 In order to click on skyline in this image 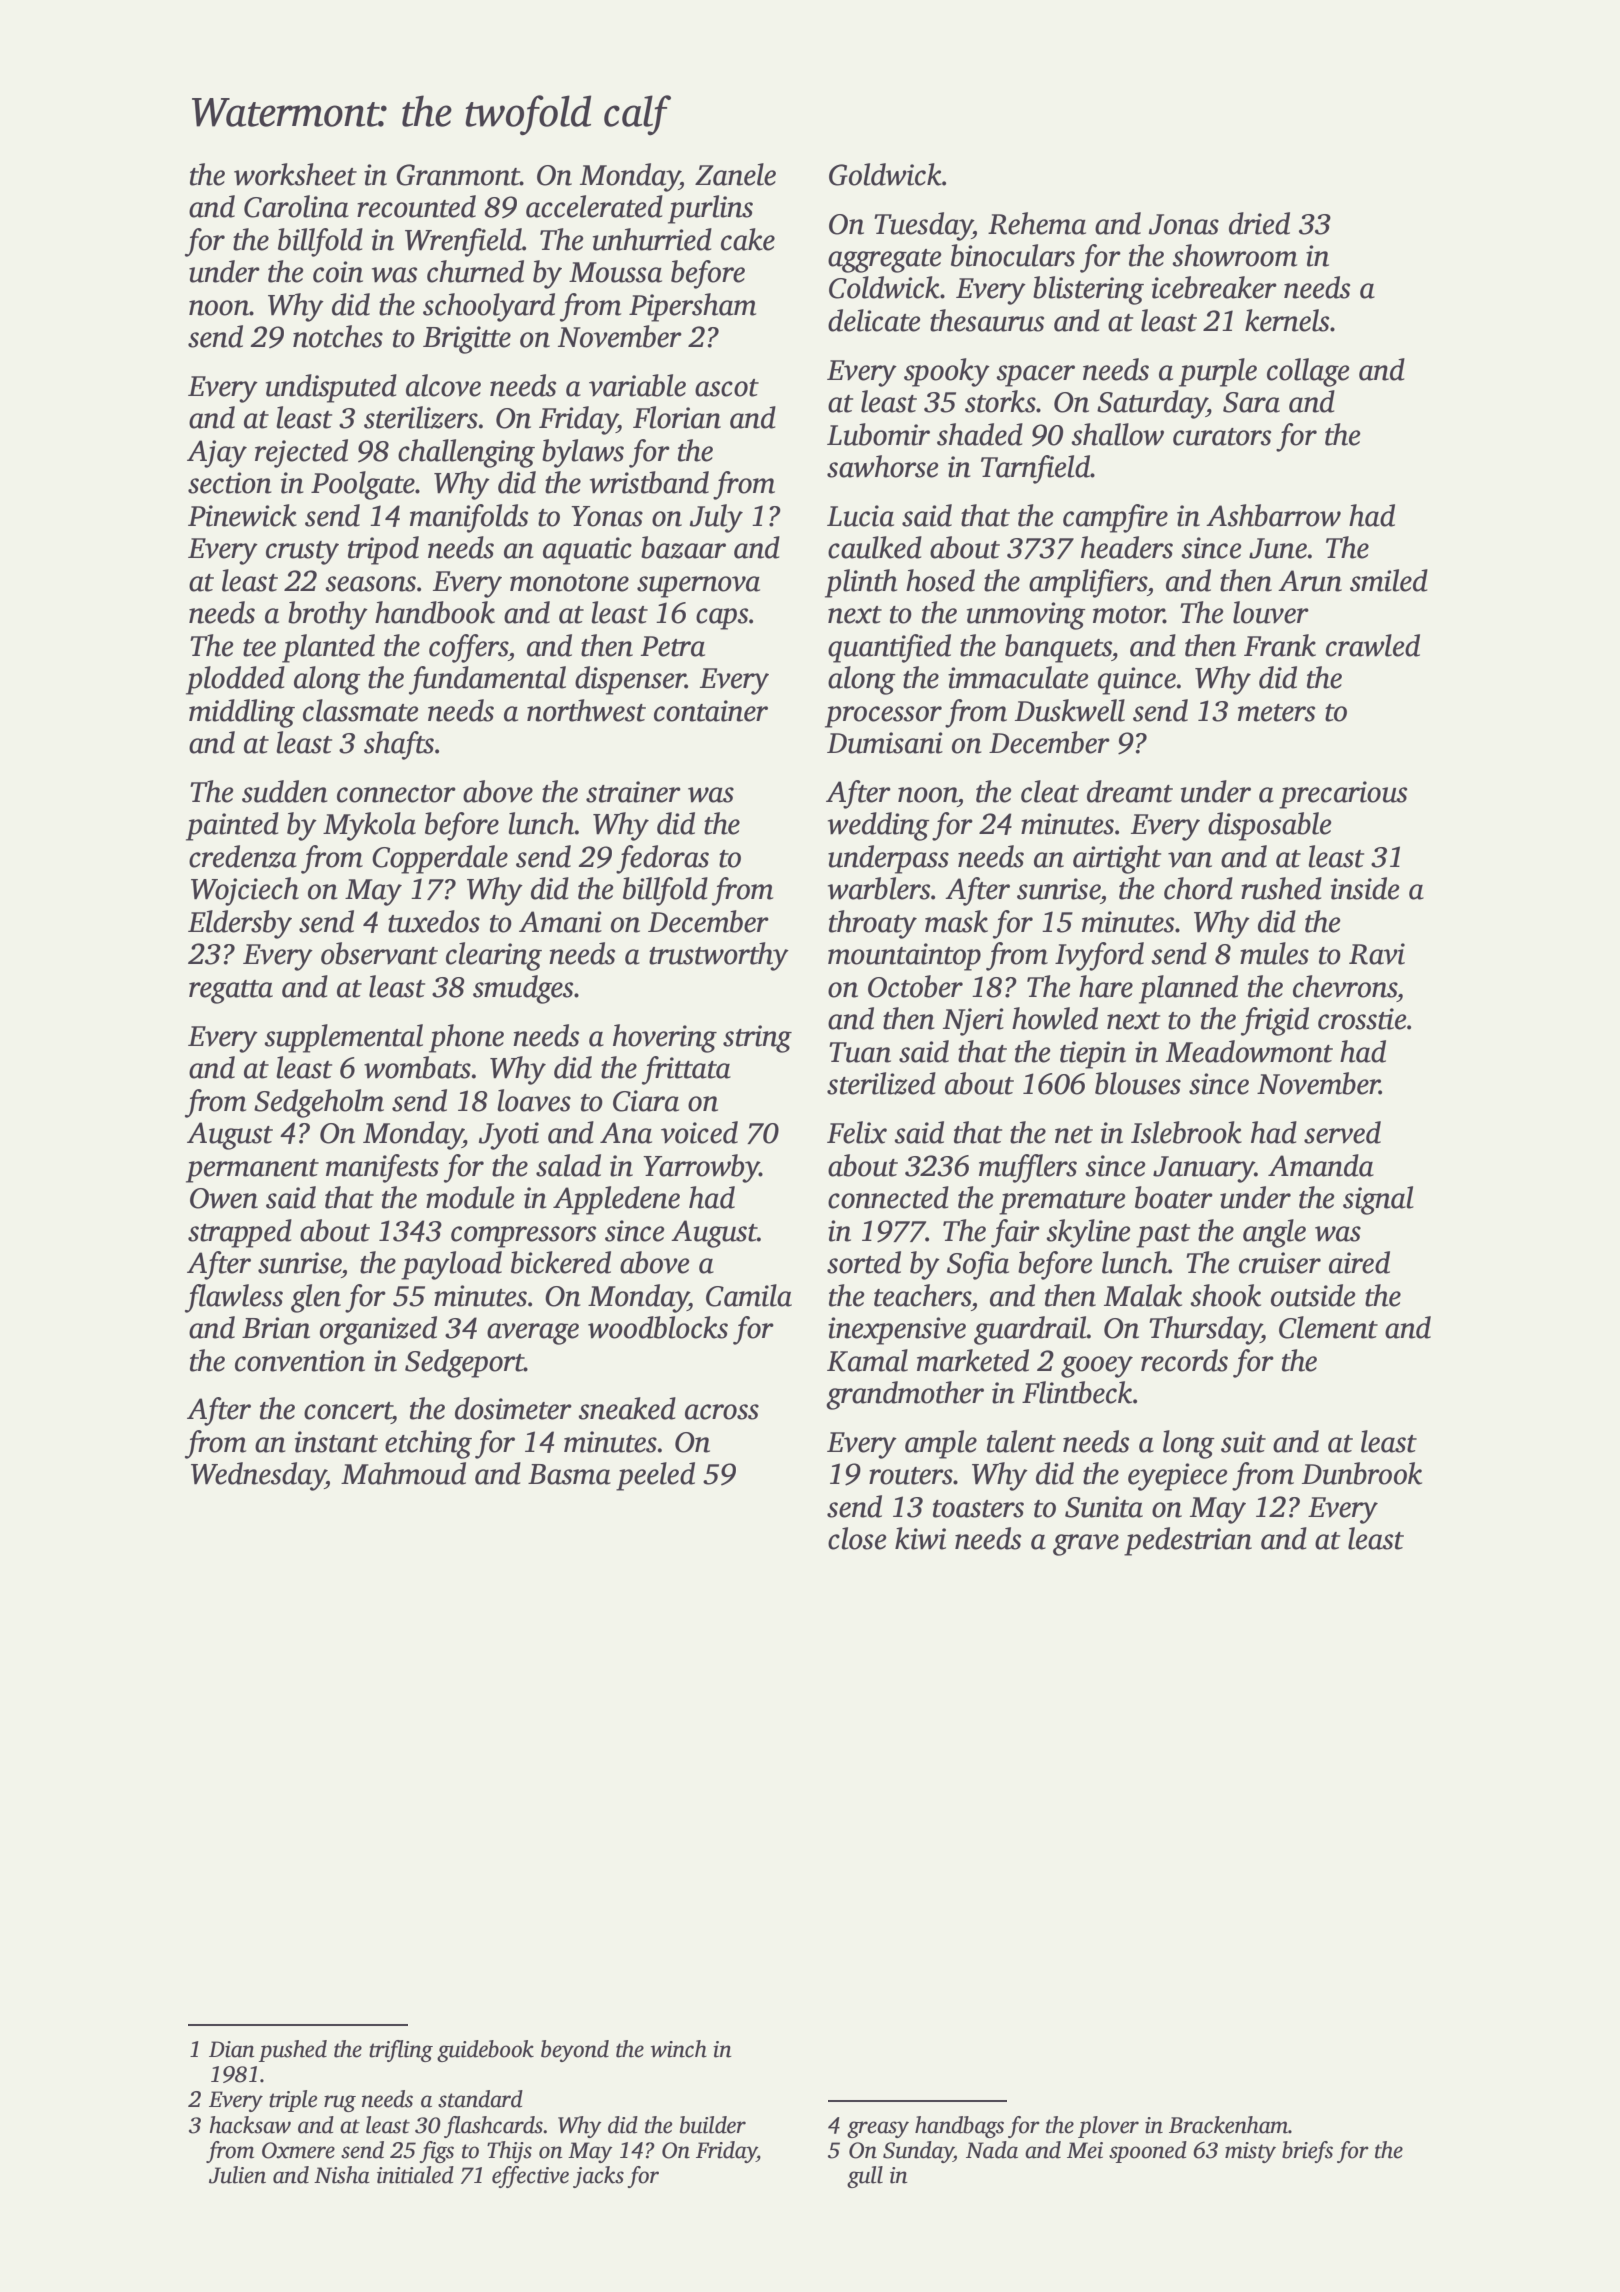, I will do `click(1088, 1233)`.
